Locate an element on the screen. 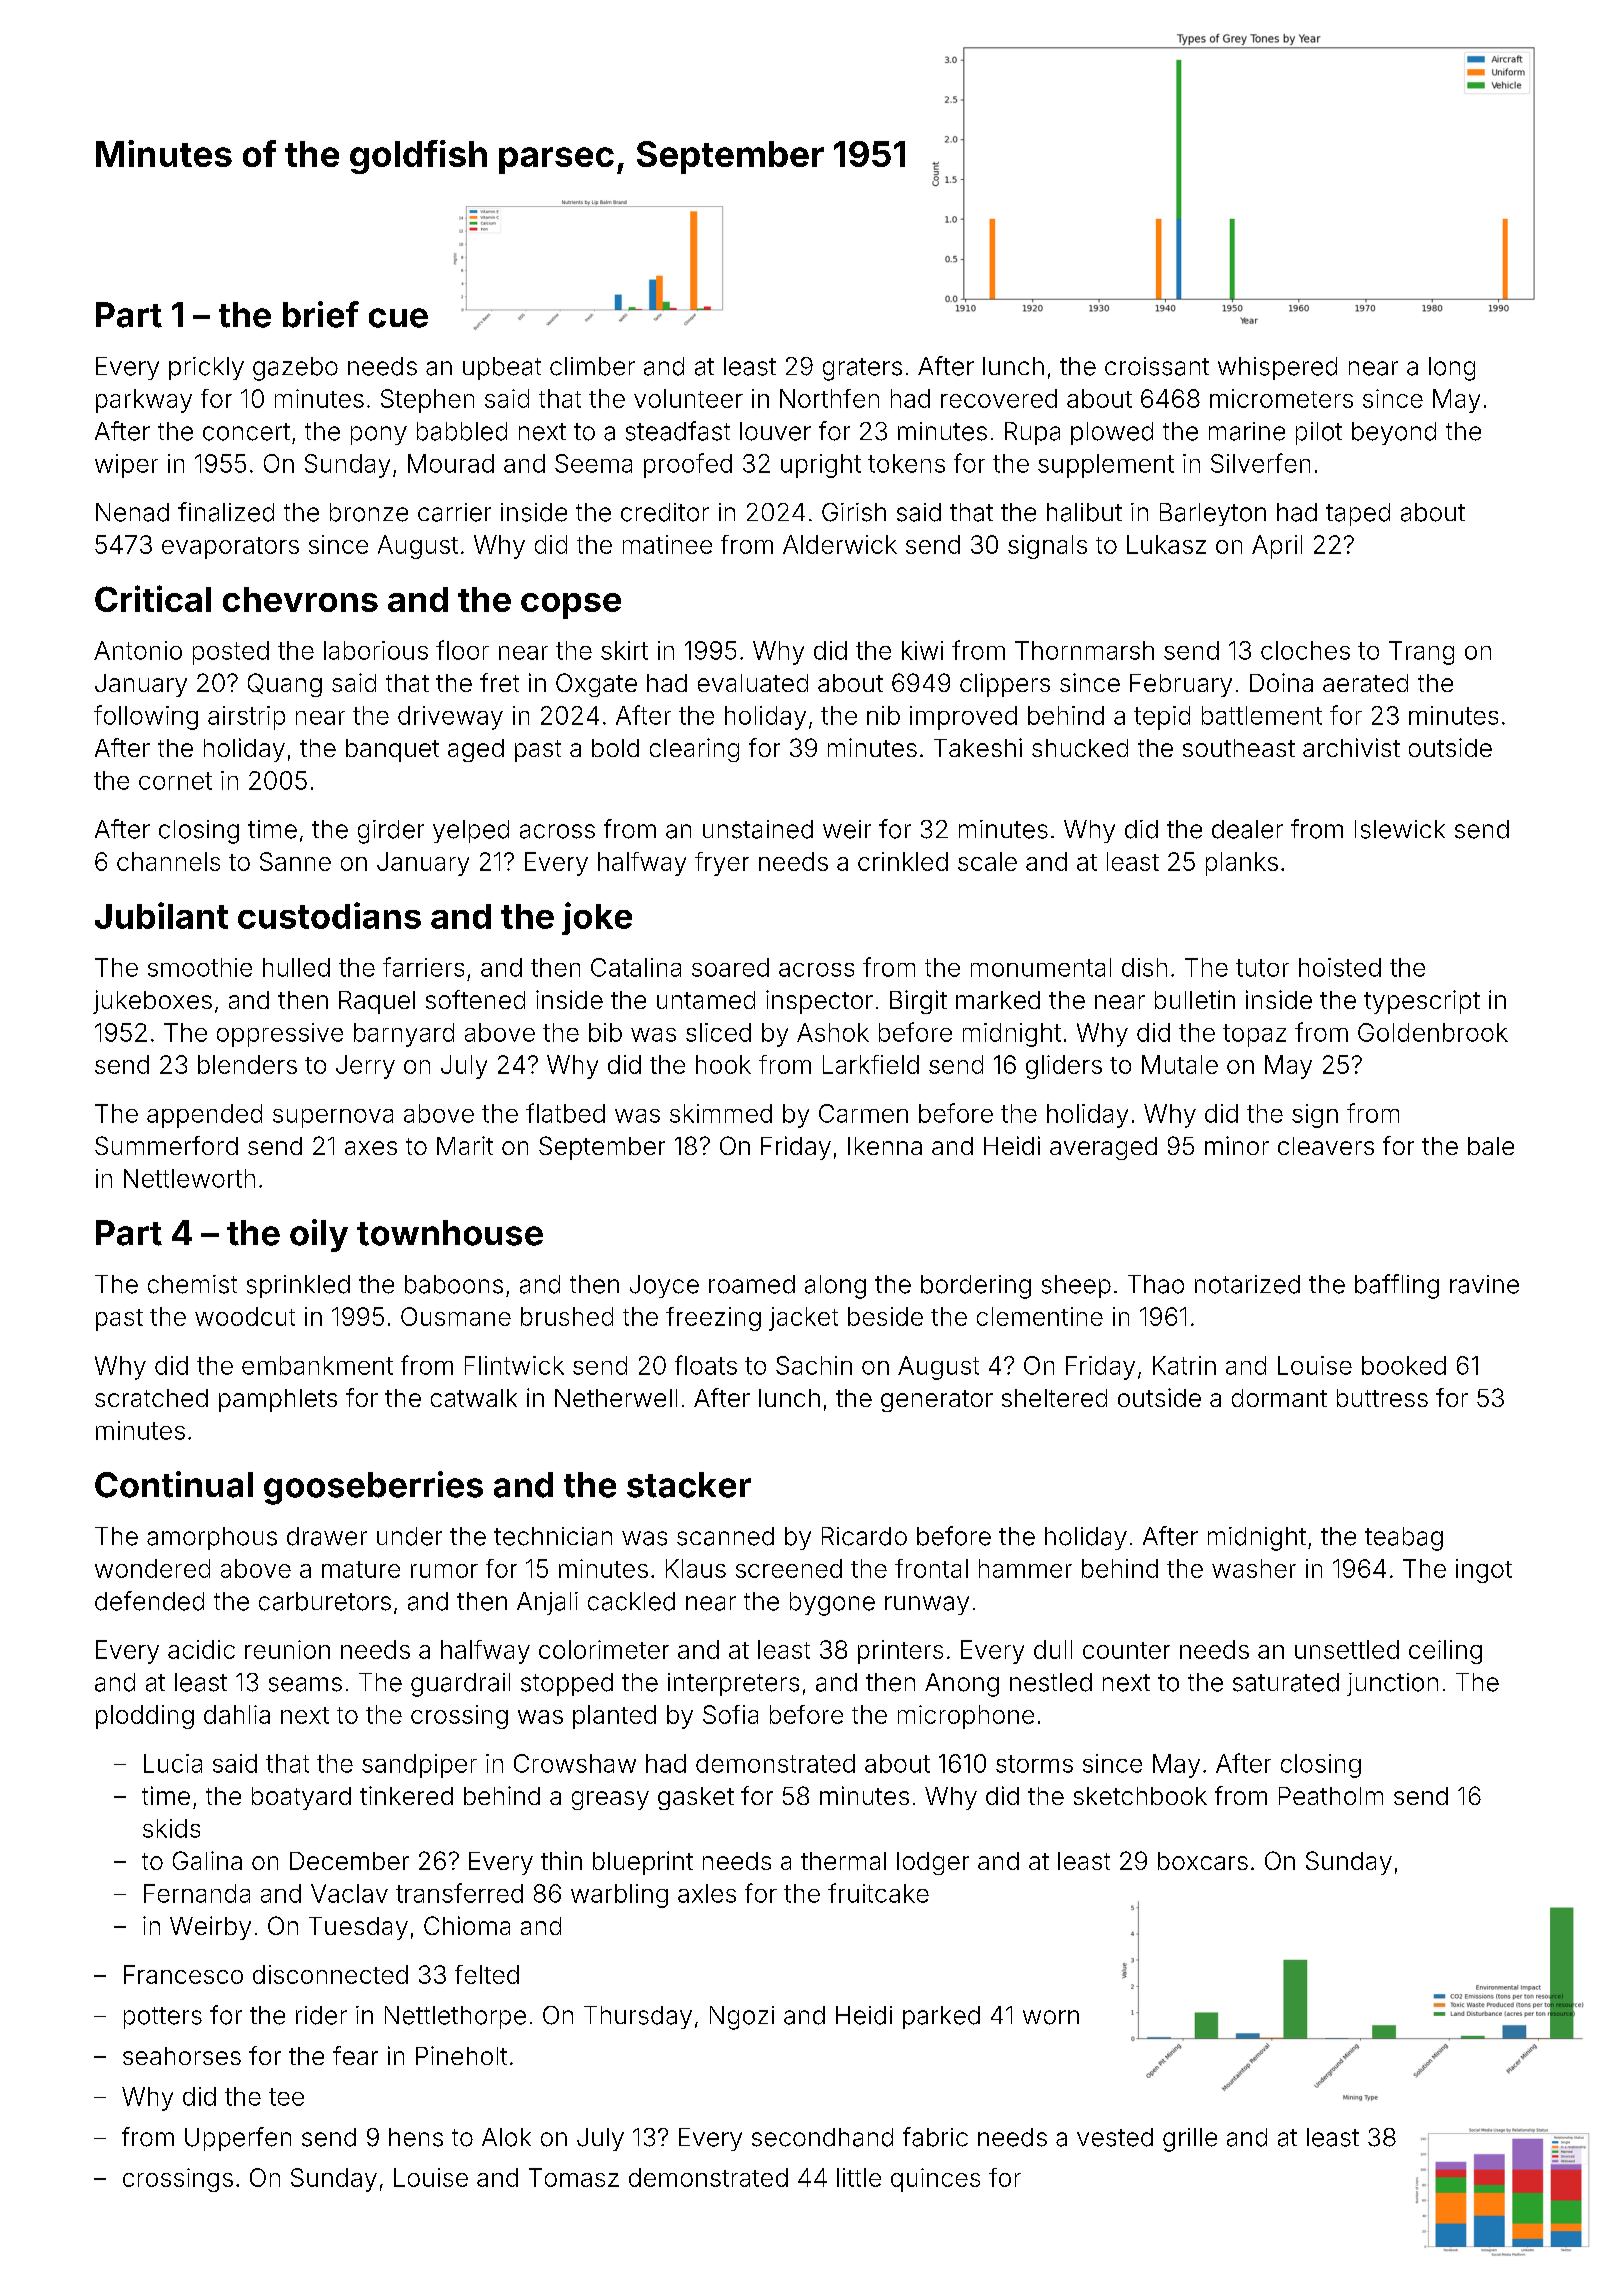 The image size is (1620, 2292). ravine is located at coordinates (1484, 1284).
